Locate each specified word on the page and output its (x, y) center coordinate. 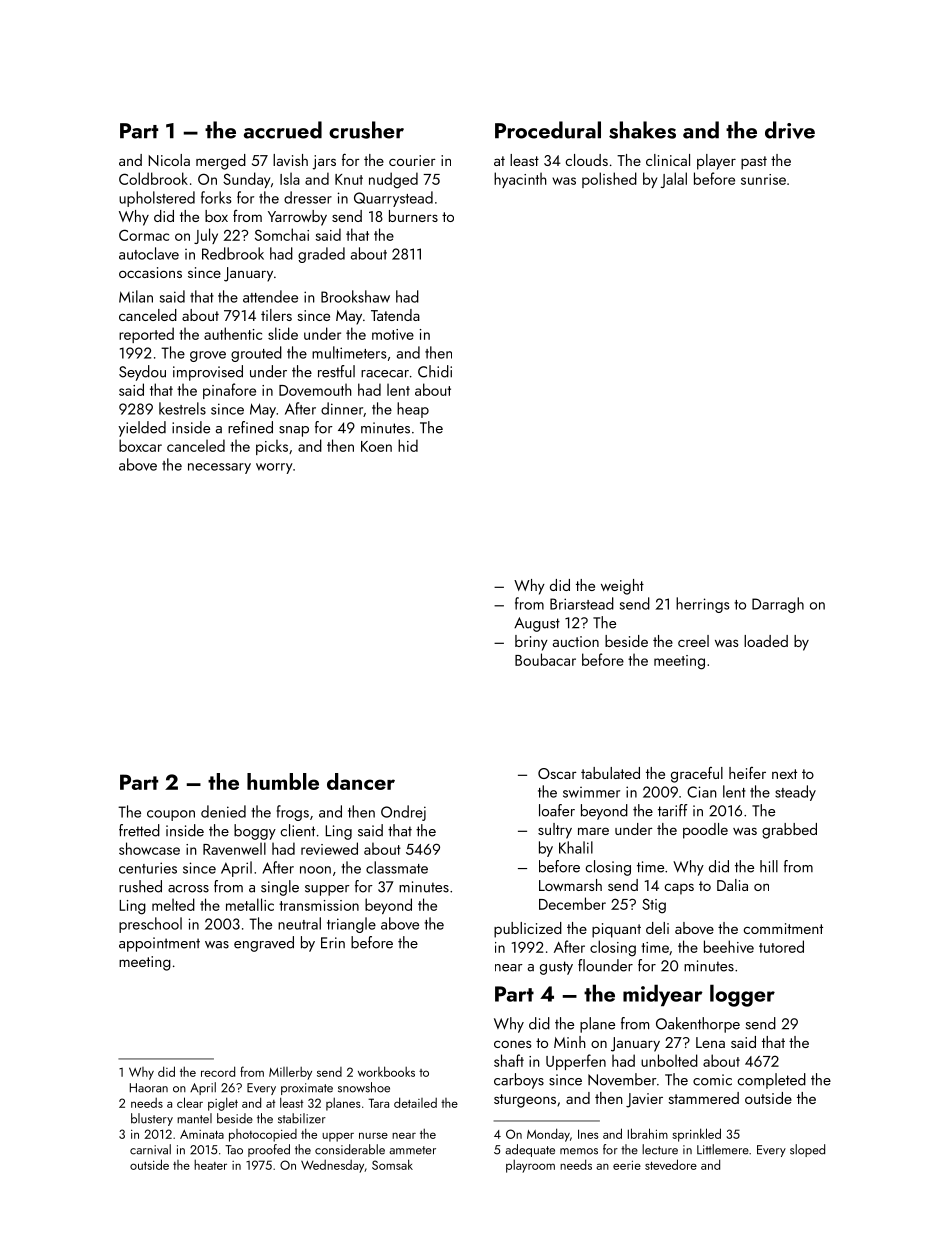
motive (393, 334)
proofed (269, 1150)
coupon (171, 815)
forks (216, 197)
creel (693, 641)
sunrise (763, 179)
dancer (361, 781)
